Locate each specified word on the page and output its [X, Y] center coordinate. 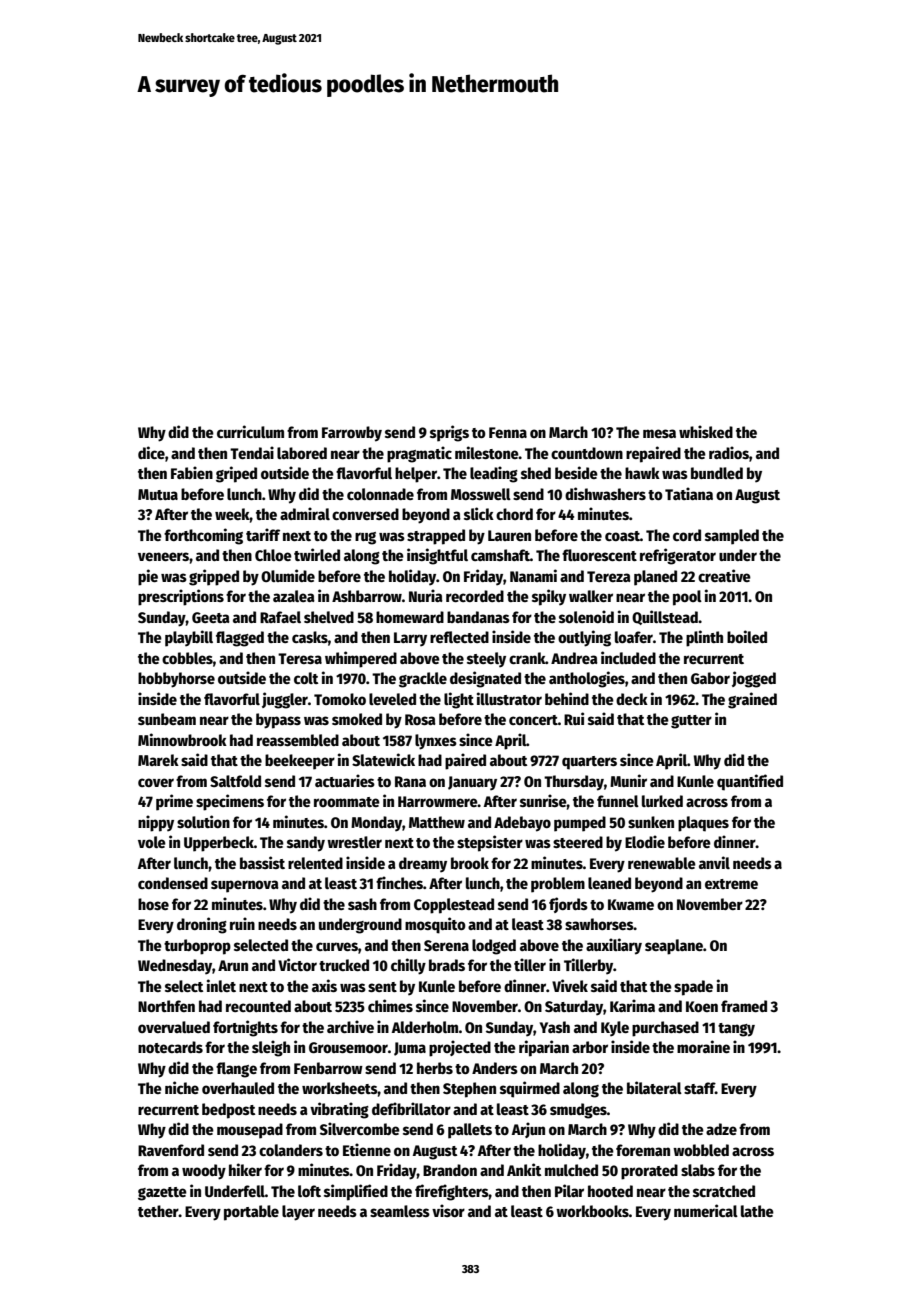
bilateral [654, 1087]
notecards [170, 1047]
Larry [410, 639]
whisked [706, 431]
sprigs [449, 433]
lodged [494, 947]
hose [153, 904]
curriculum [250, 431]
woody [204, 1172]
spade [693, 988]
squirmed [530, 1089]
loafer [634, 637]
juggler [285, 700]
